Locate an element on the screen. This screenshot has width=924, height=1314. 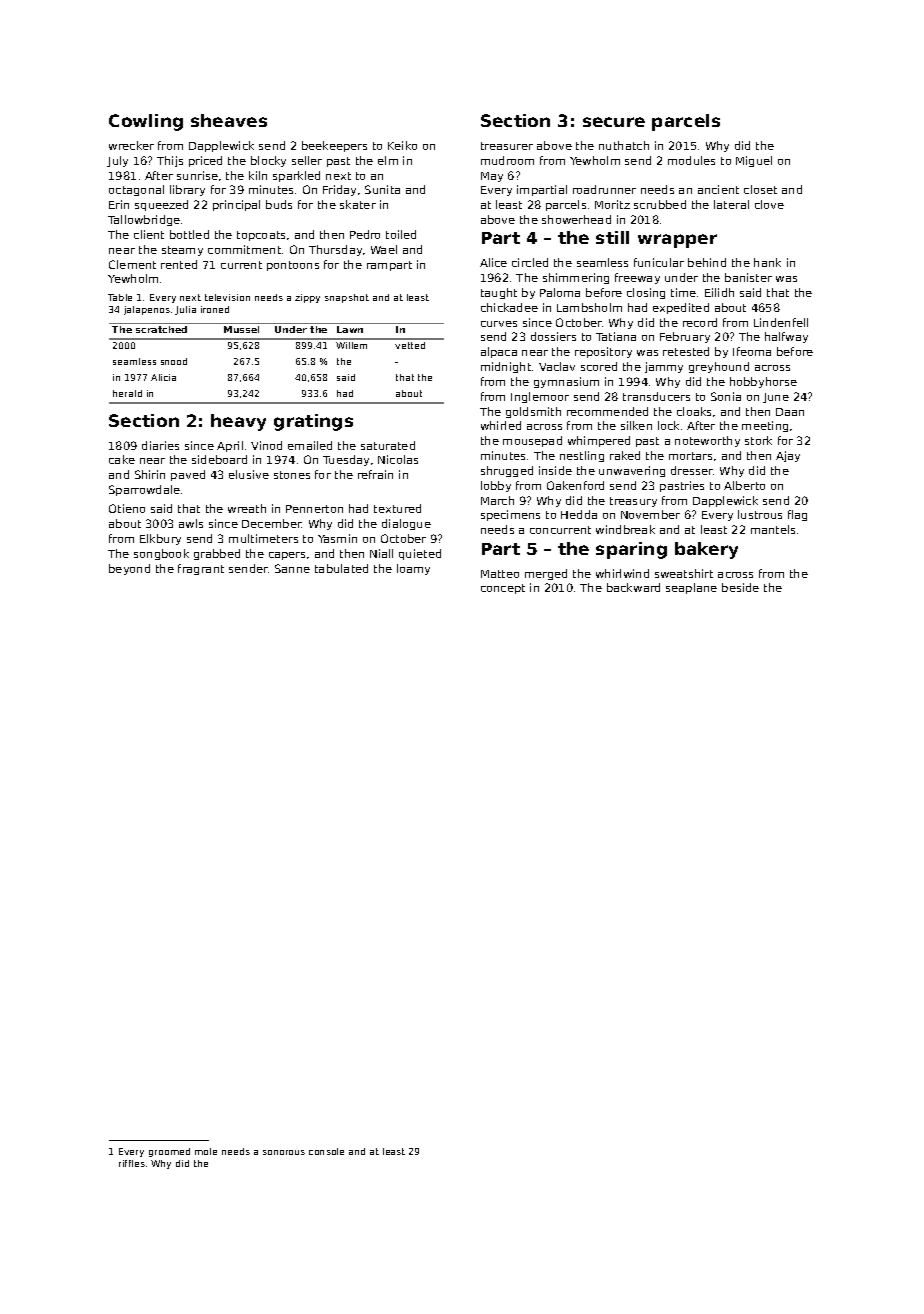
secure is located at coordinates (614, 122).
